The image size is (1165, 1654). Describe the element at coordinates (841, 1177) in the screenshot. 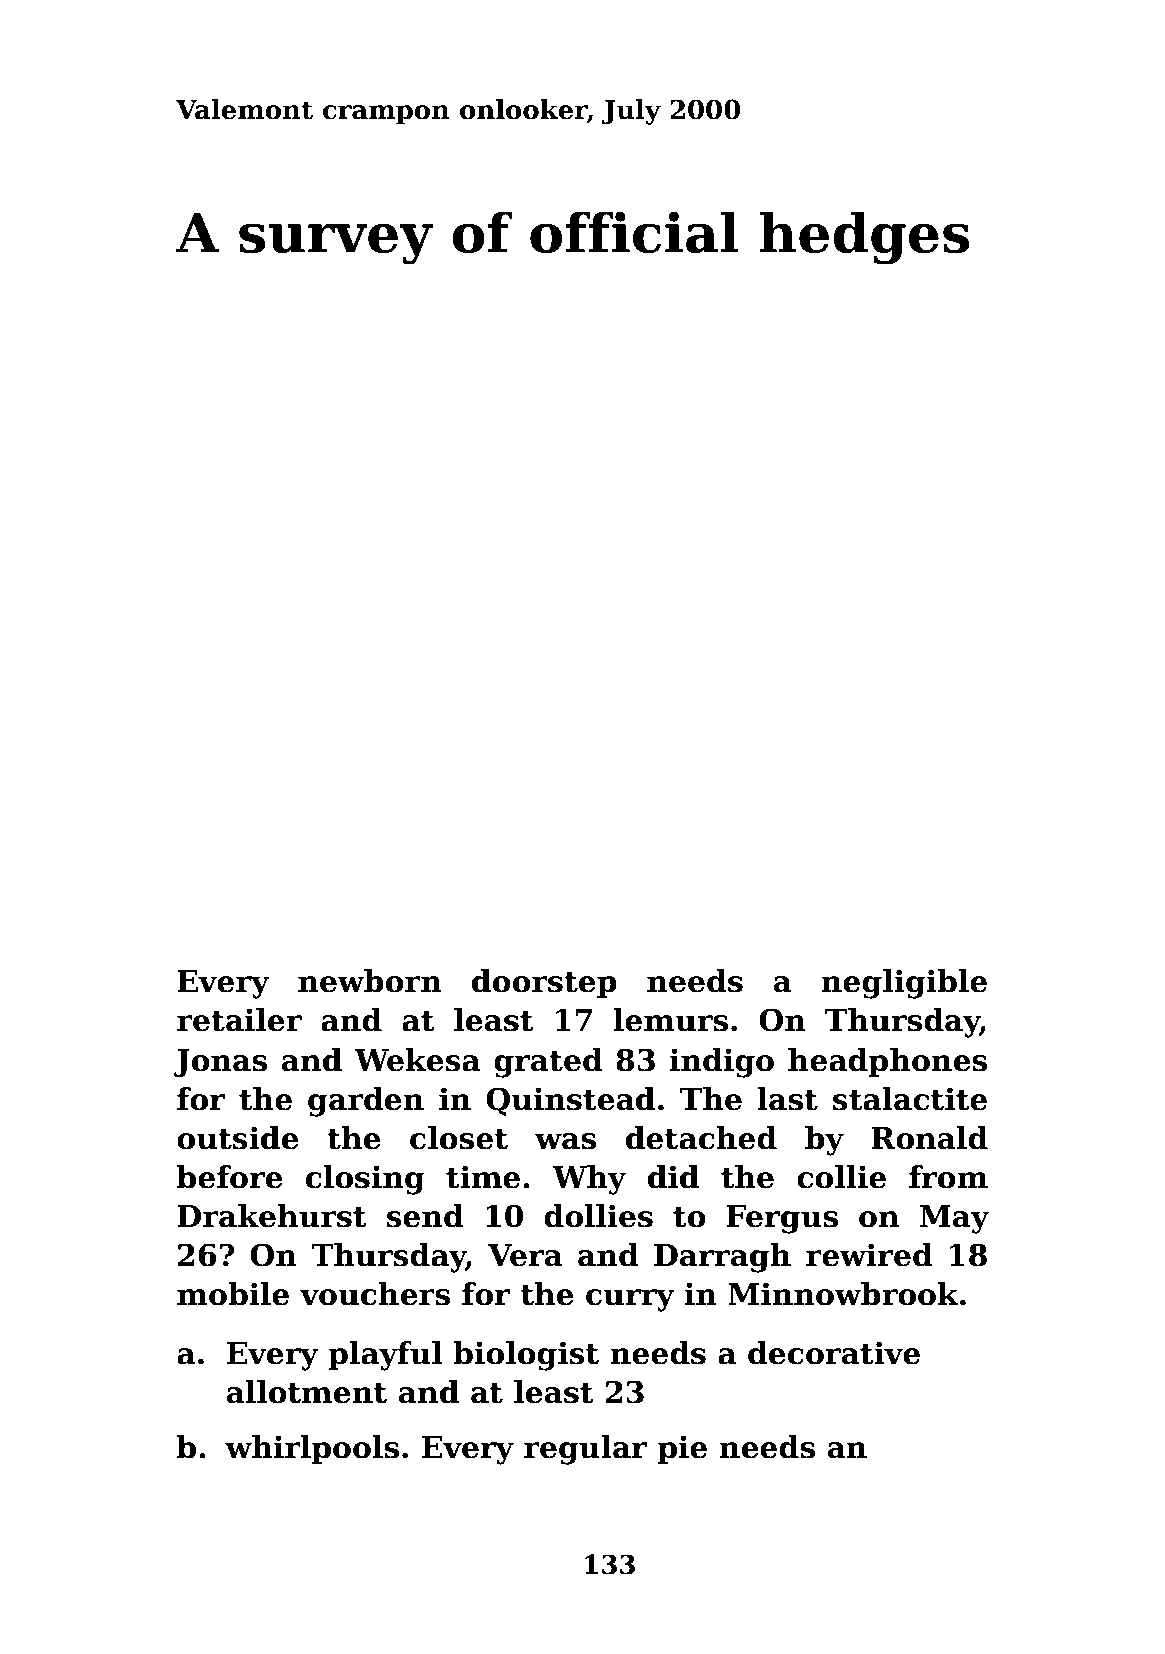

I see `collie` at that location.
